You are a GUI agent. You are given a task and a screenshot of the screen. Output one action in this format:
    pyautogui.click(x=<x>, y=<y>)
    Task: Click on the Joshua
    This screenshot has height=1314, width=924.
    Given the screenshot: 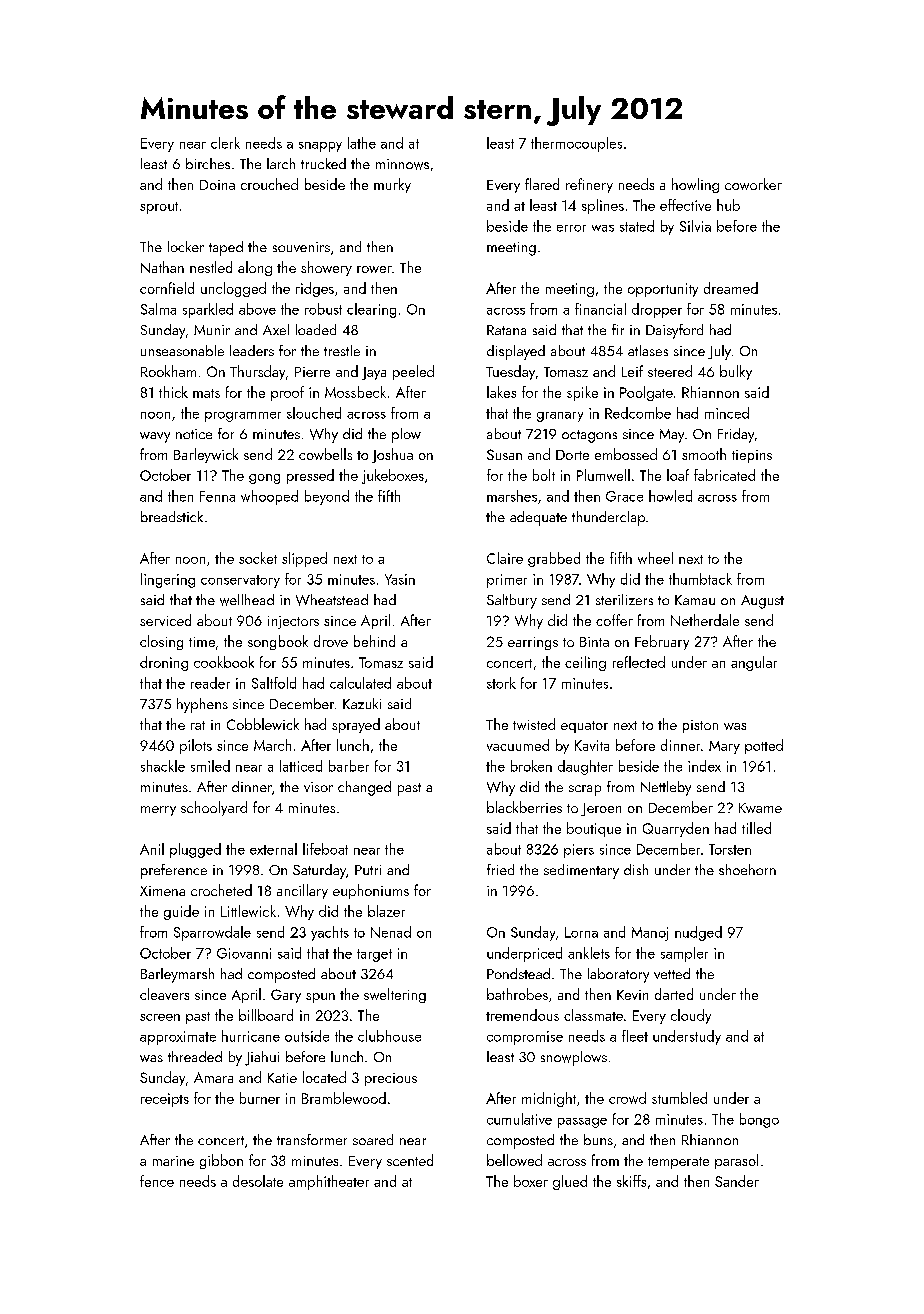 What is the action you would take?
    pyautogui.click(x=392, y=455)
